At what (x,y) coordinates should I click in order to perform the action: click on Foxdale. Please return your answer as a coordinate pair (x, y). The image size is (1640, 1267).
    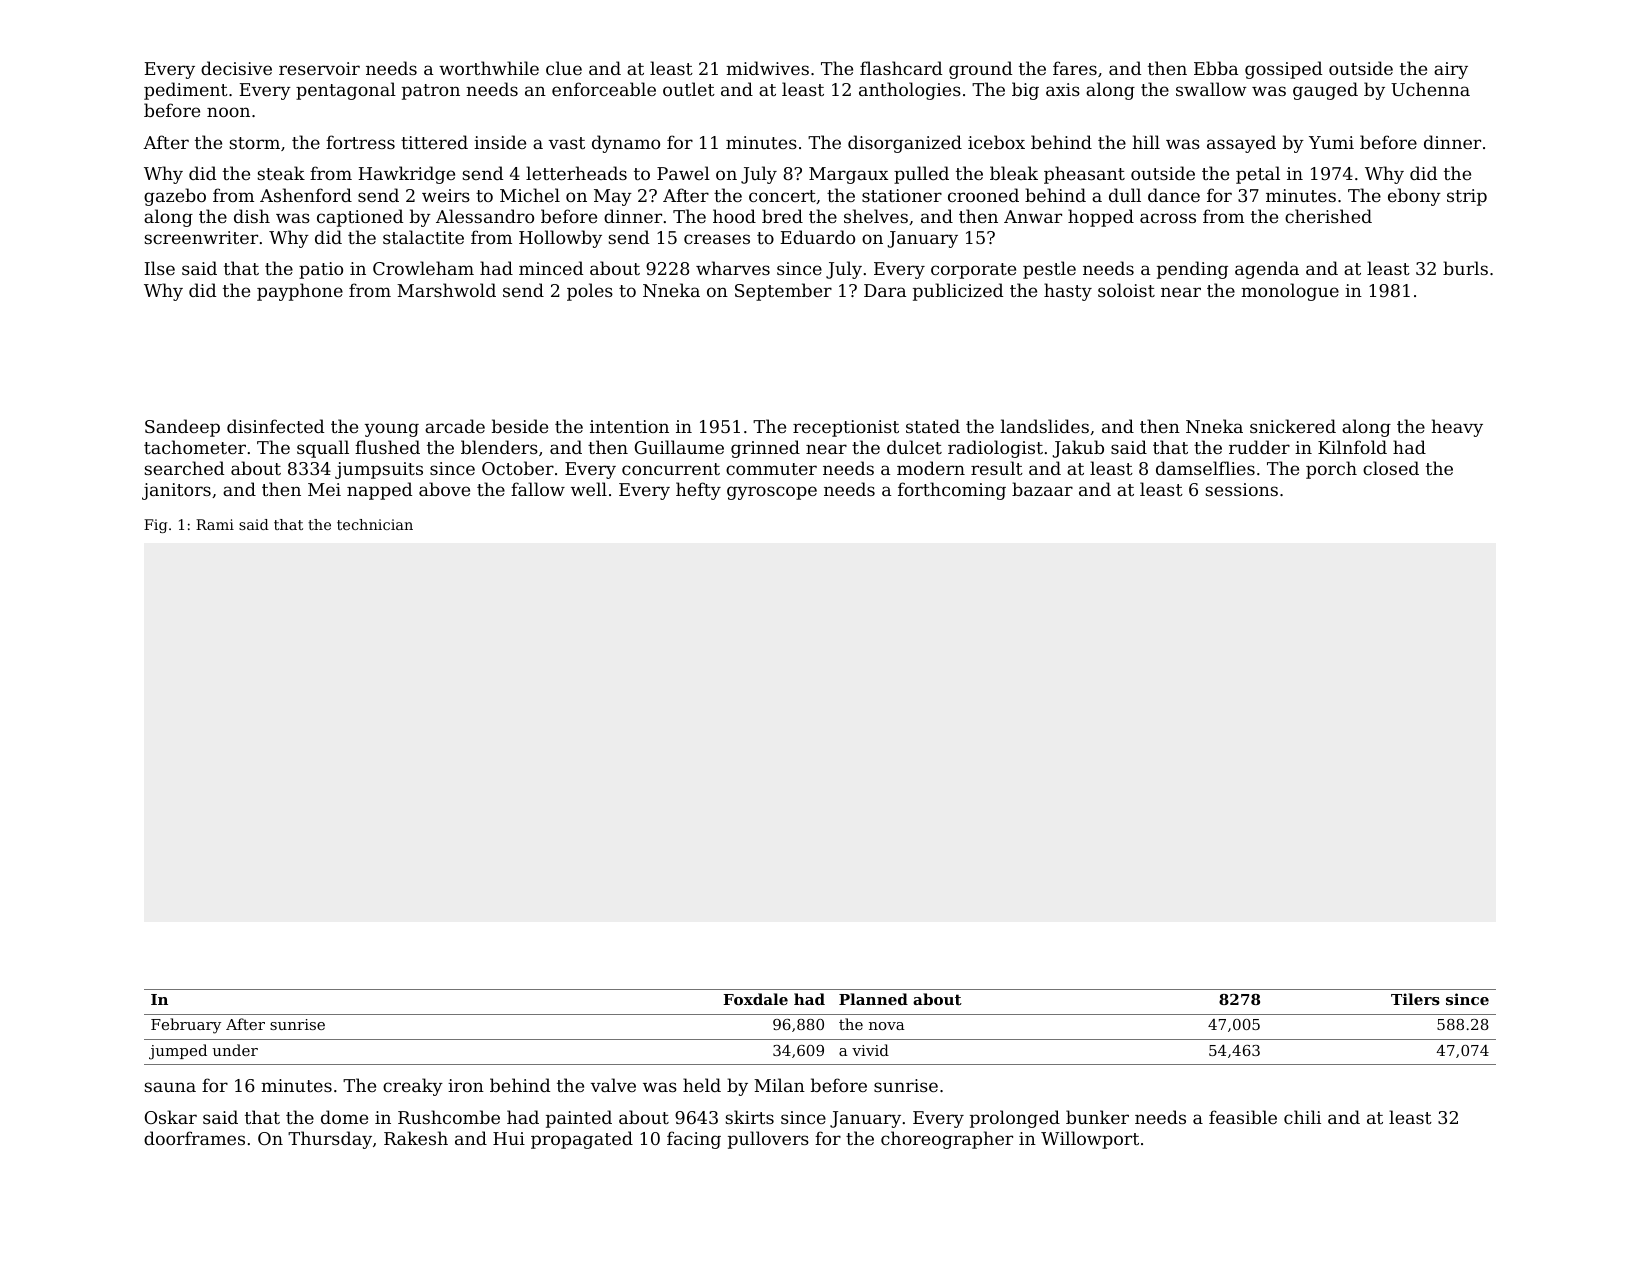
    Looking at the image, I should click on (755, 999).
